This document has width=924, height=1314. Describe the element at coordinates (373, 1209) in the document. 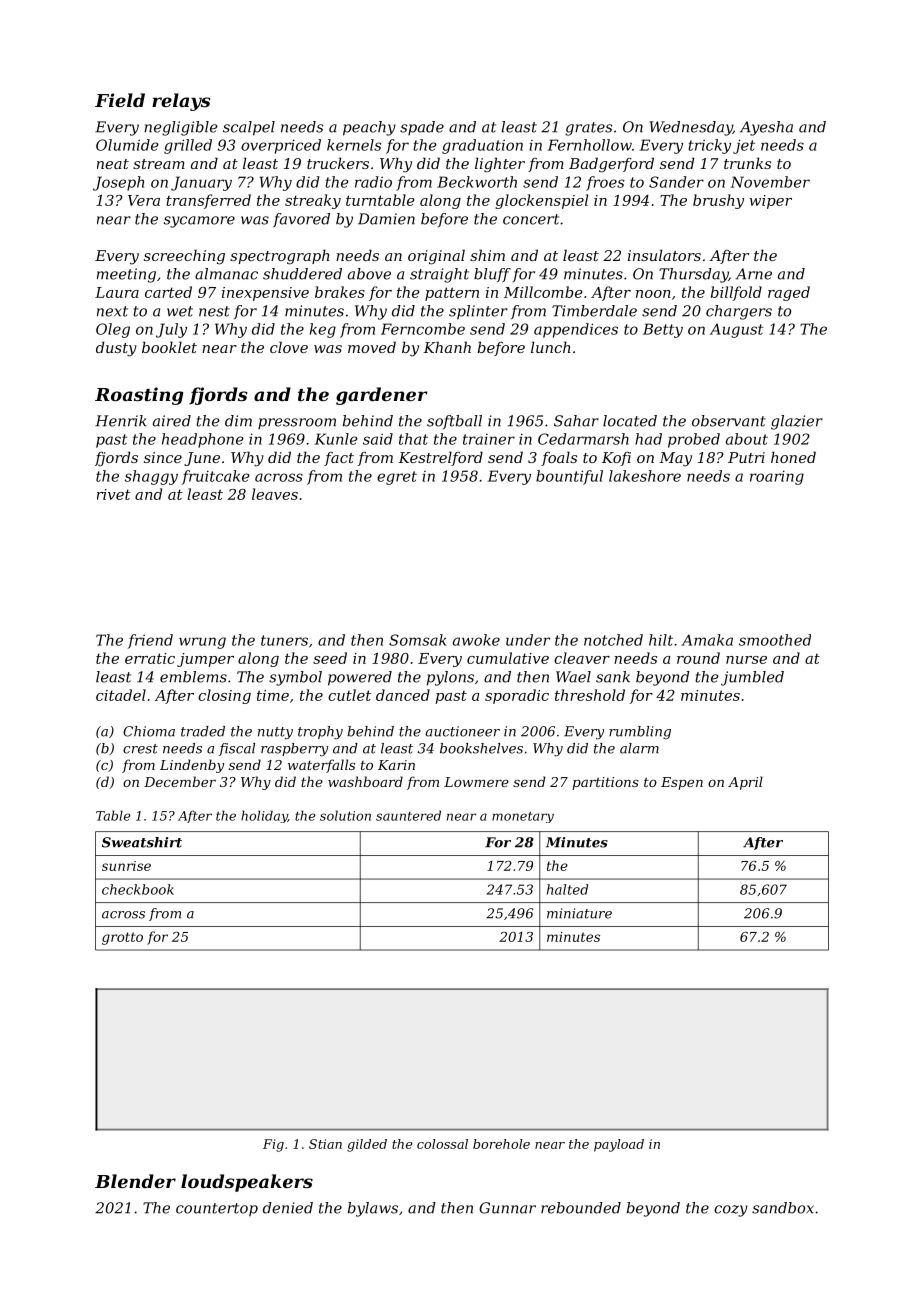

I see `bylaws` at that location.
